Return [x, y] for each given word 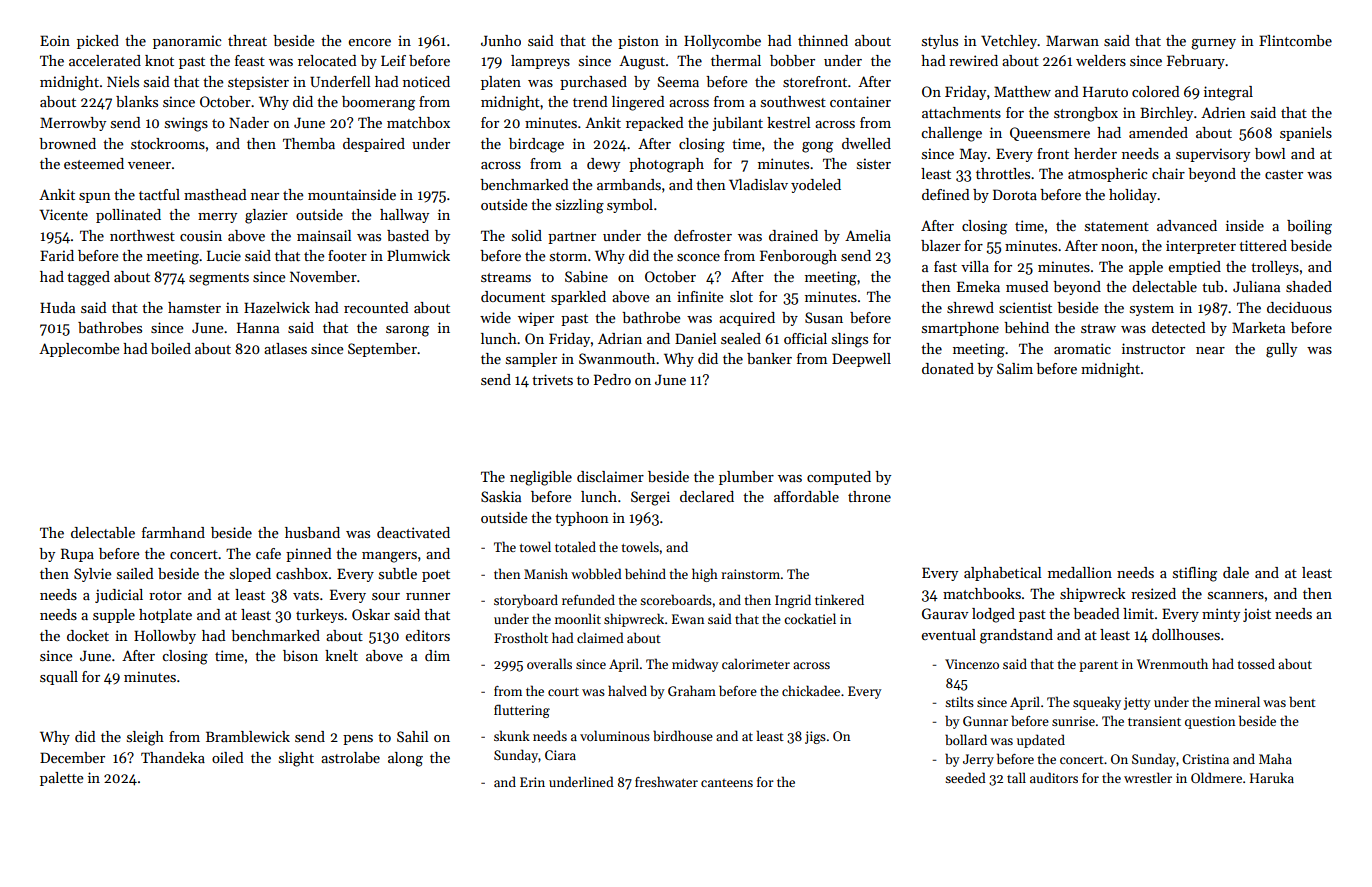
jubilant [737, 124]
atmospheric [1108, 175]
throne [869, 496]
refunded [588, 599]
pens [358, 740]
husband [312, 532]
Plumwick [418, 255]
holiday [1133, 196]
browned [67, 143]
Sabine [586, 276]
